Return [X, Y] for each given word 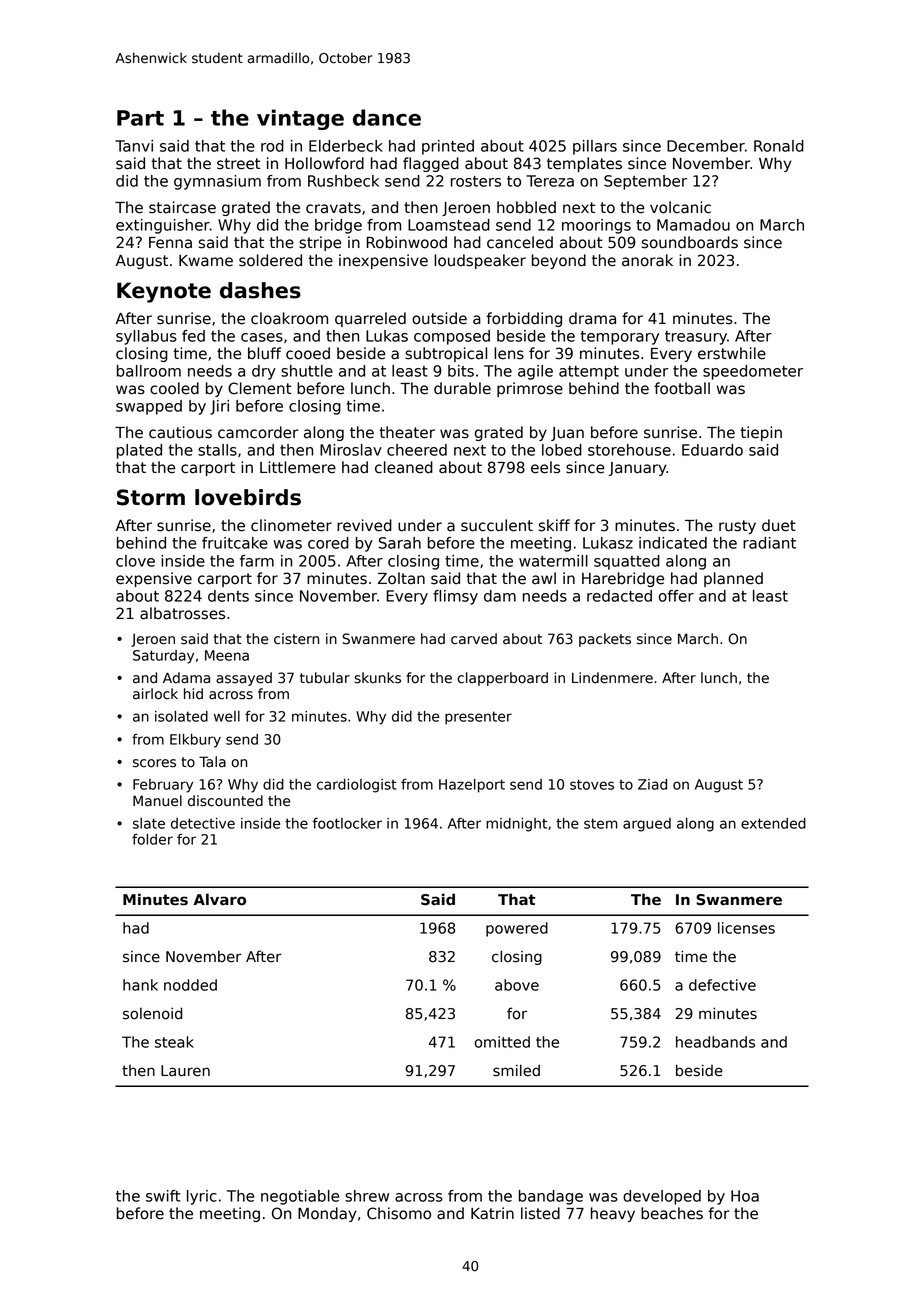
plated [139, 451]
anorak [647, 260]
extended [773, 823]
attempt [589, 373]
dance [387, 117]
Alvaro [219, 899]
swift [163, 1196]
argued [647, 825]
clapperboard [502, 679]
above [517, 985]
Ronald [779, 146]
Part [140, 118]
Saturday [163, 657]
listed [540, 1213]
